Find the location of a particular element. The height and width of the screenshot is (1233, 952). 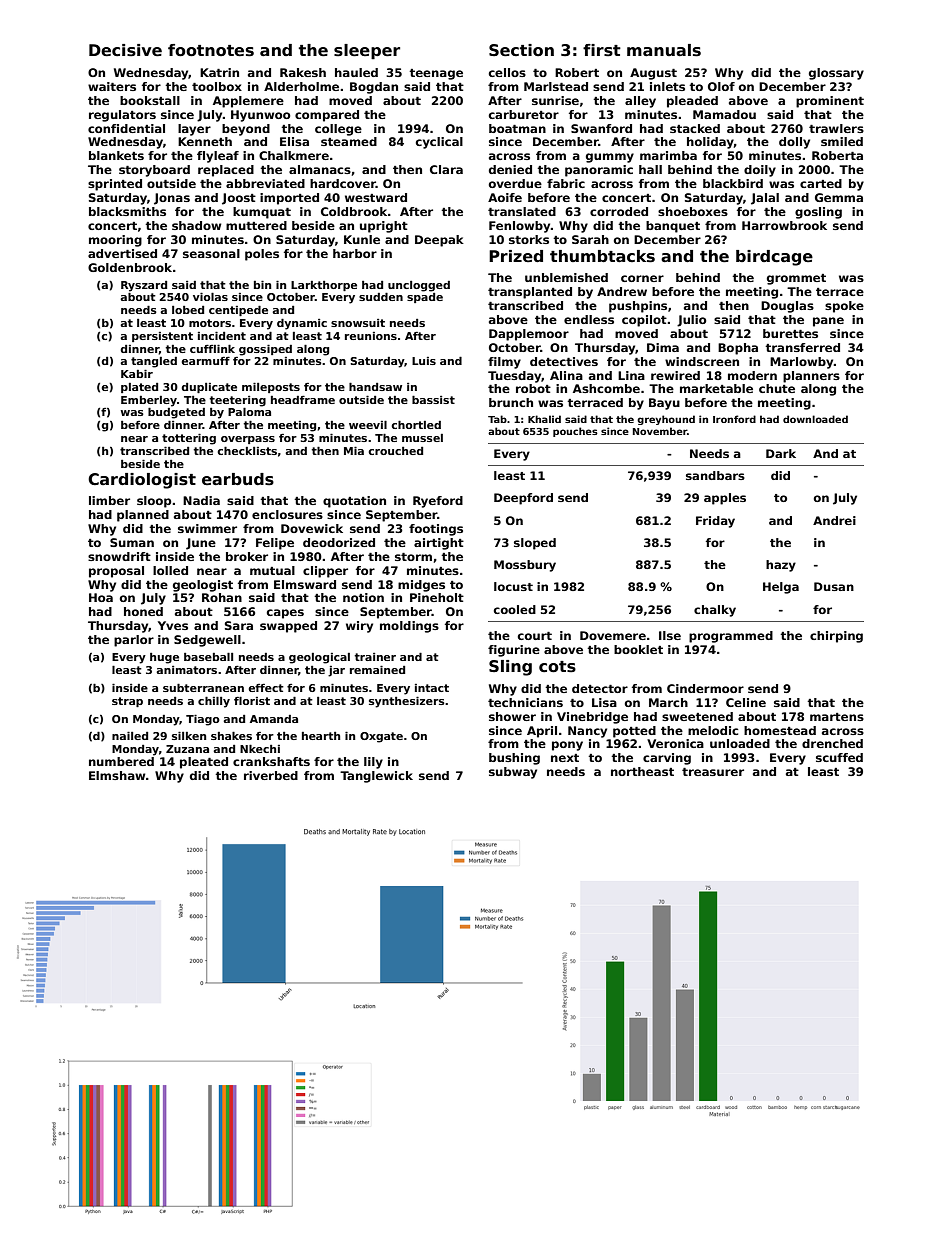

Goldenbrook is located at coordinates (130, 267).
